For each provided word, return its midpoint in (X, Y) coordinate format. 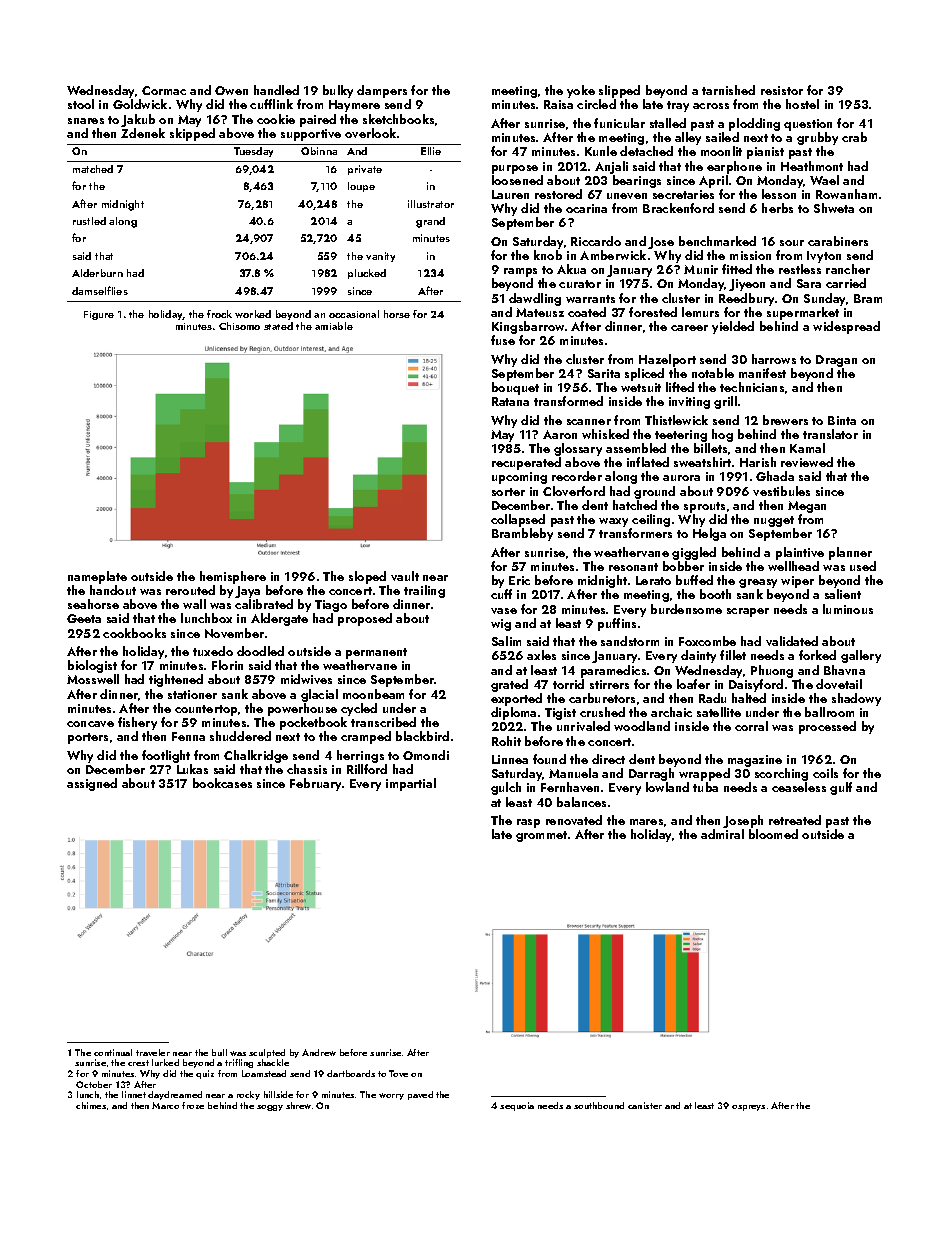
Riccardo (596, 241)
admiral (722, 834)
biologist (92, 666)
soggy (270, 1108)
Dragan (836, 361)
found (549, 759)
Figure (99, 315)
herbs (777, 208)
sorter (508, 492)
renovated (574, 820)
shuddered (240, 736)
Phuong (772, 671)
